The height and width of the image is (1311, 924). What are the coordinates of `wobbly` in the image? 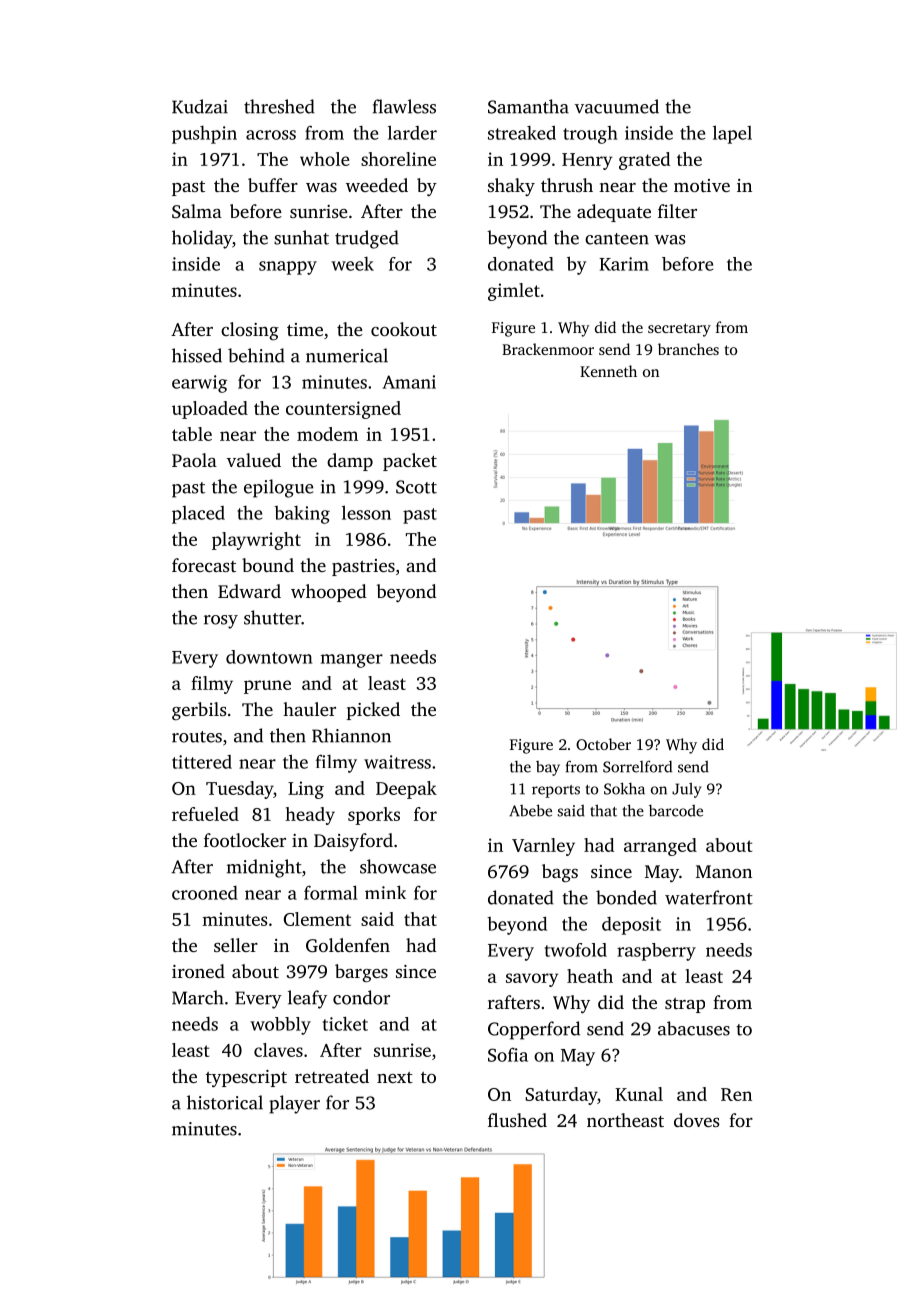 It's located at (280, 1026).
